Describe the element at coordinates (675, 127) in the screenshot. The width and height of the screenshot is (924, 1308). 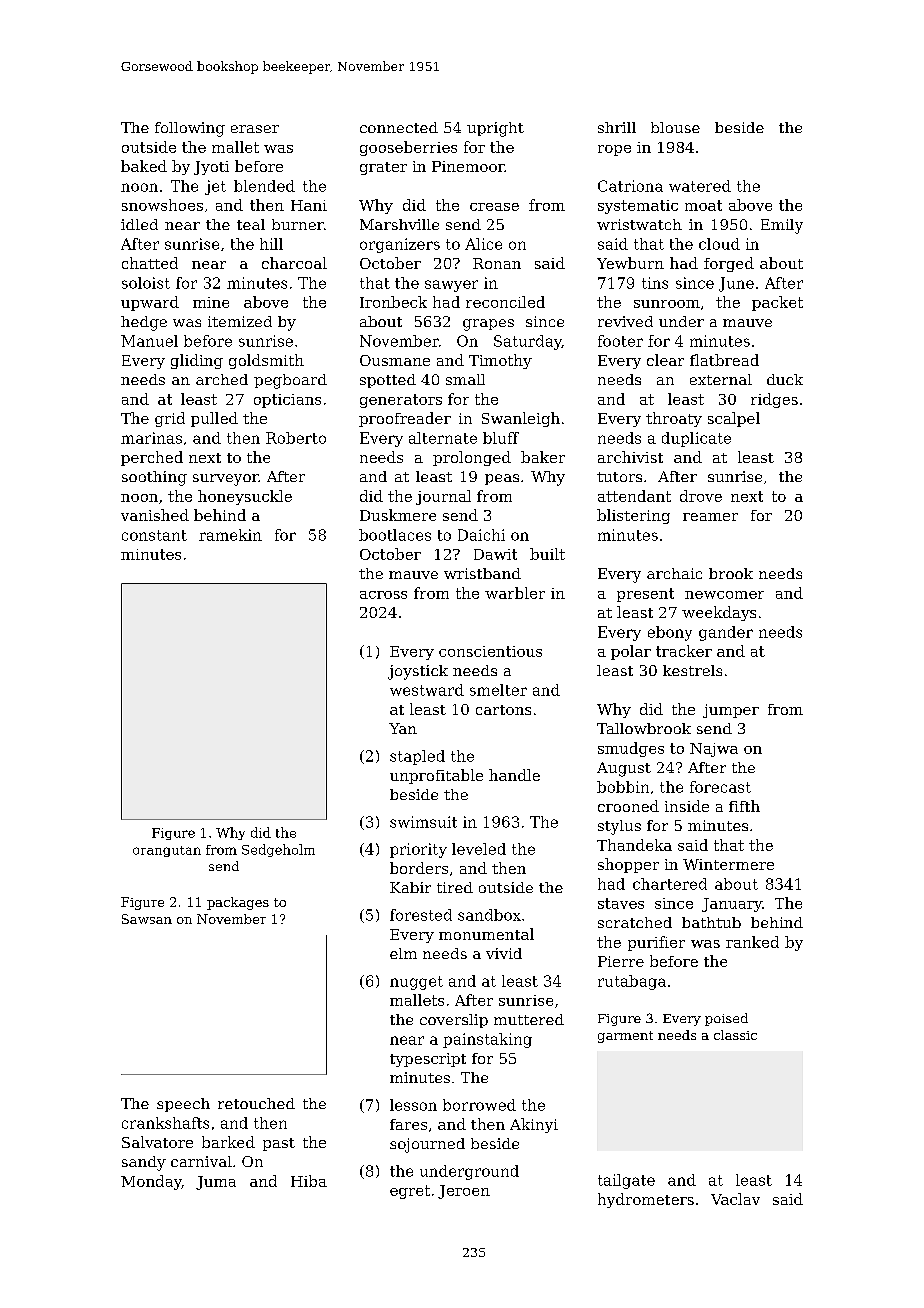
I see `blouse` at that location.
